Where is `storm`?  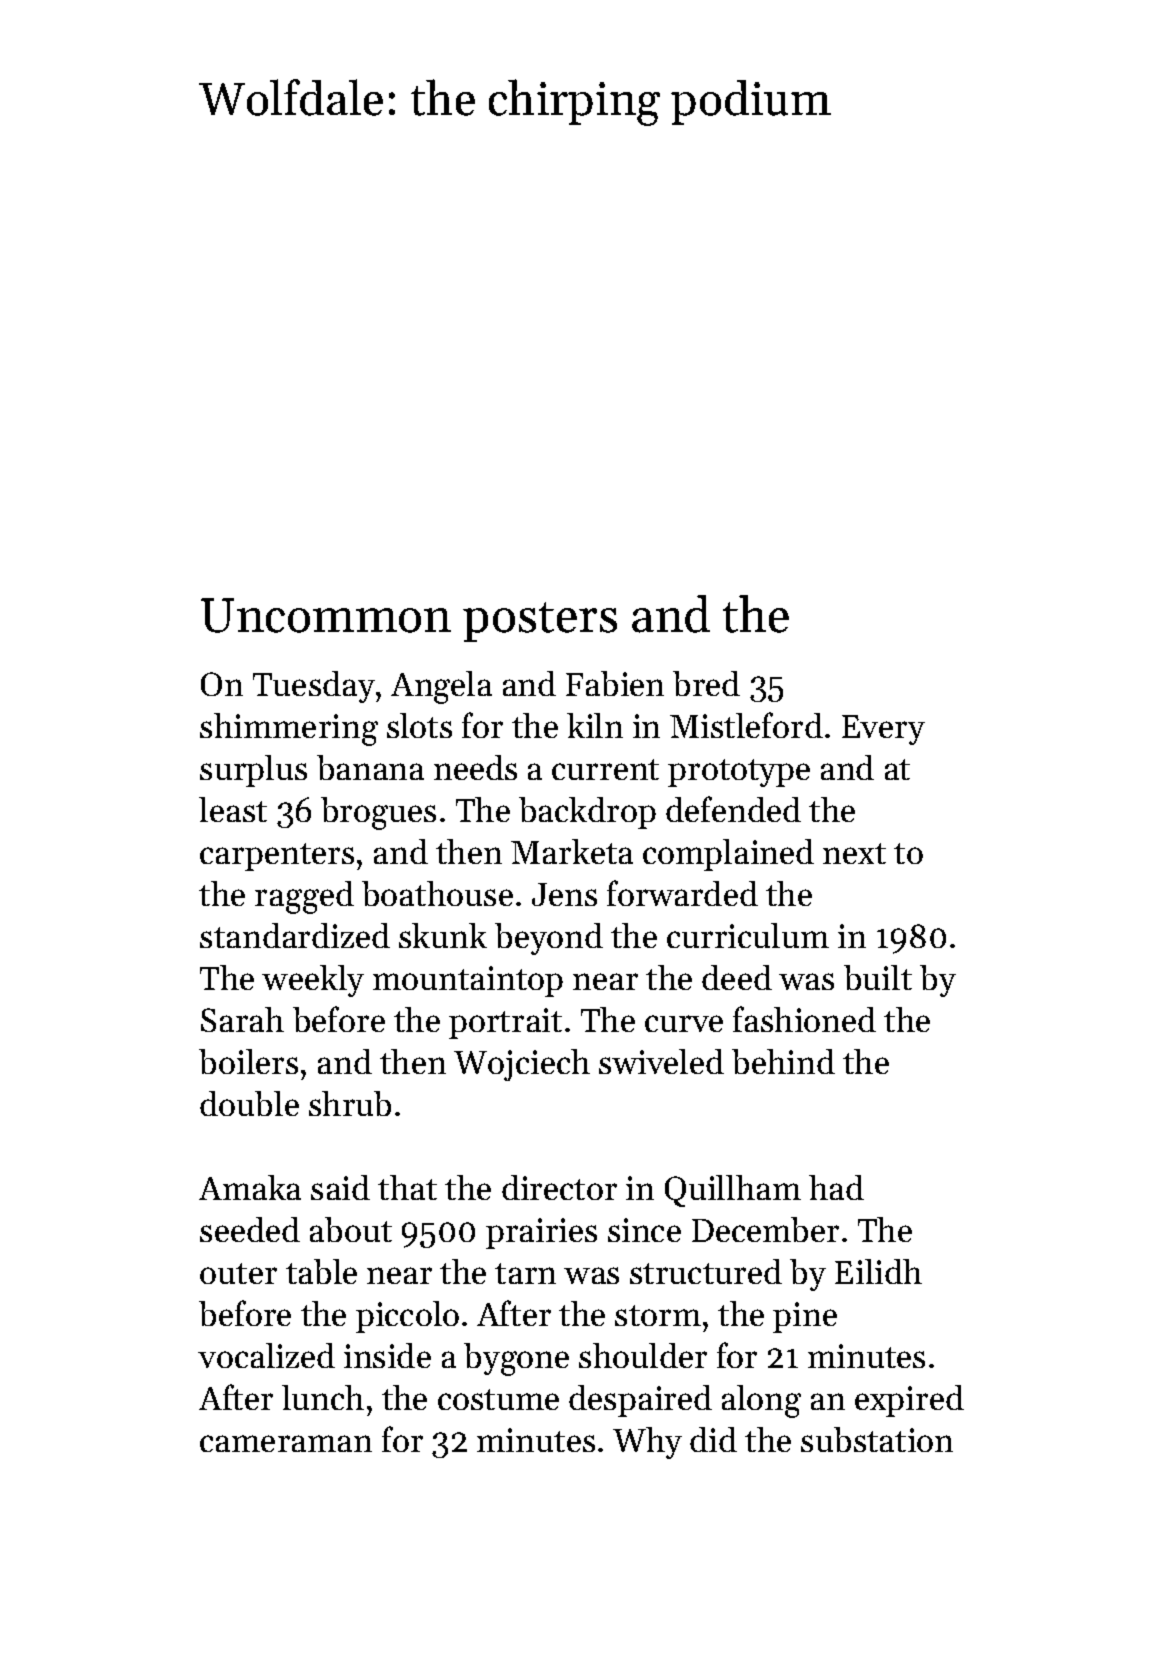 storm is located at coordinates (658, 1315).
